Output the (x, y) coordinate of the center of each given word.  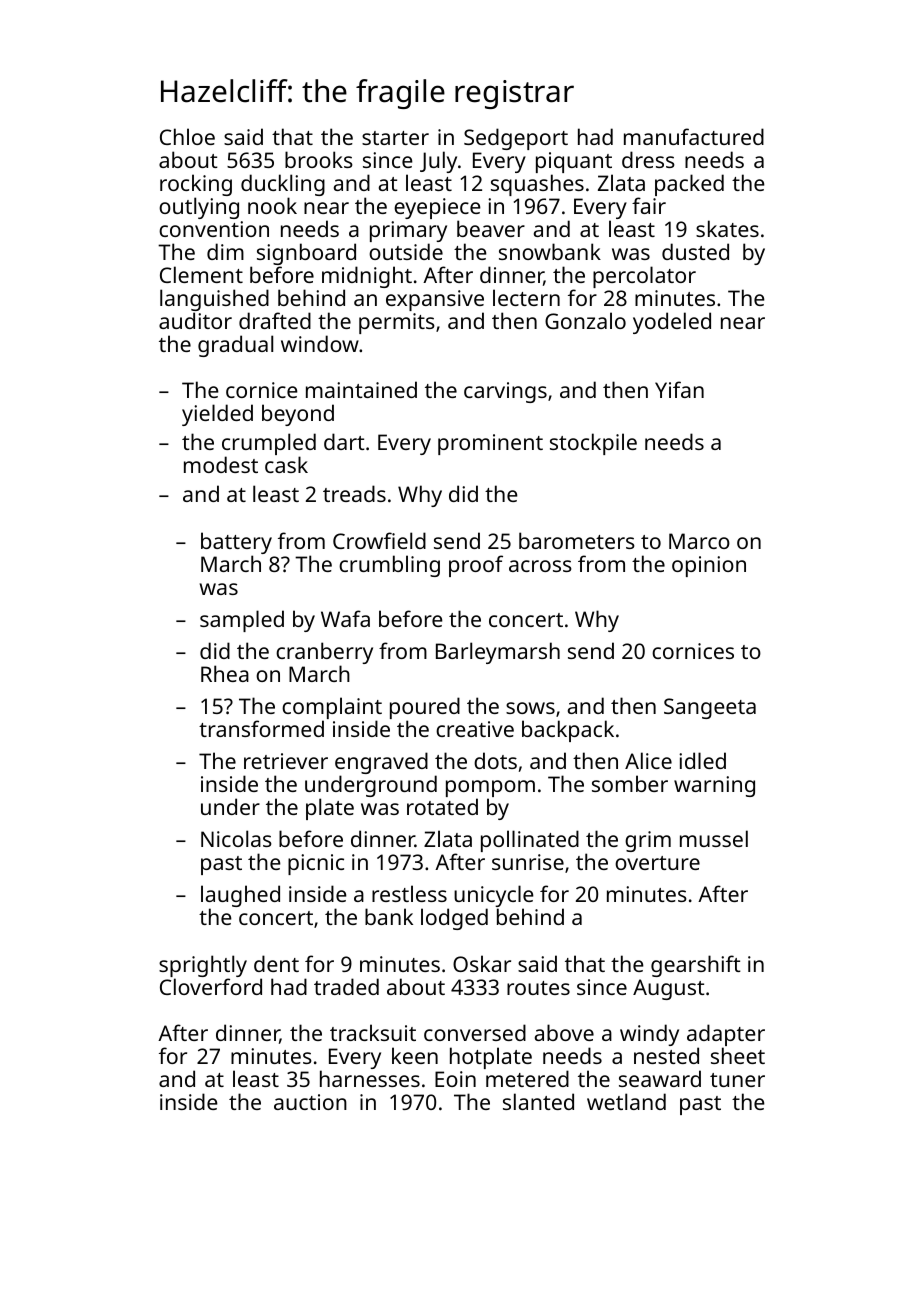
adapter (726, 1036)
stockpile (593, 444)
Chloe (187, 136)
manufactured (694, 136)
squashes (537, 185)
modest (221, 464)
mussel (714, 838)
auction (310, 1102)
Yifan (679, 389)
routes (538, 988)
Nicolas (236, 838)
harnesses (370, 1079)
